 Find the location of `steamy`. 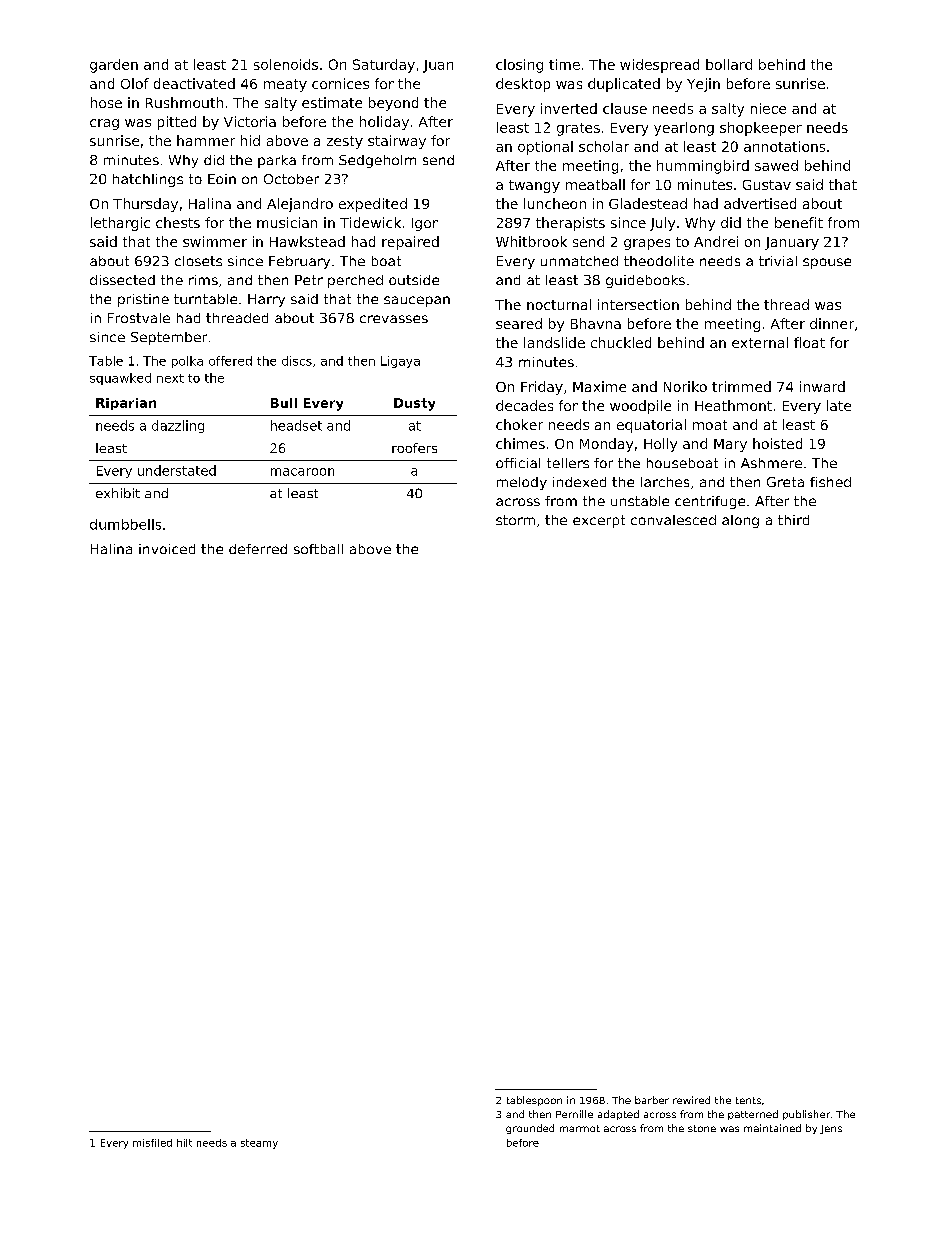

steamy is located at coordinates (259, 1144).
